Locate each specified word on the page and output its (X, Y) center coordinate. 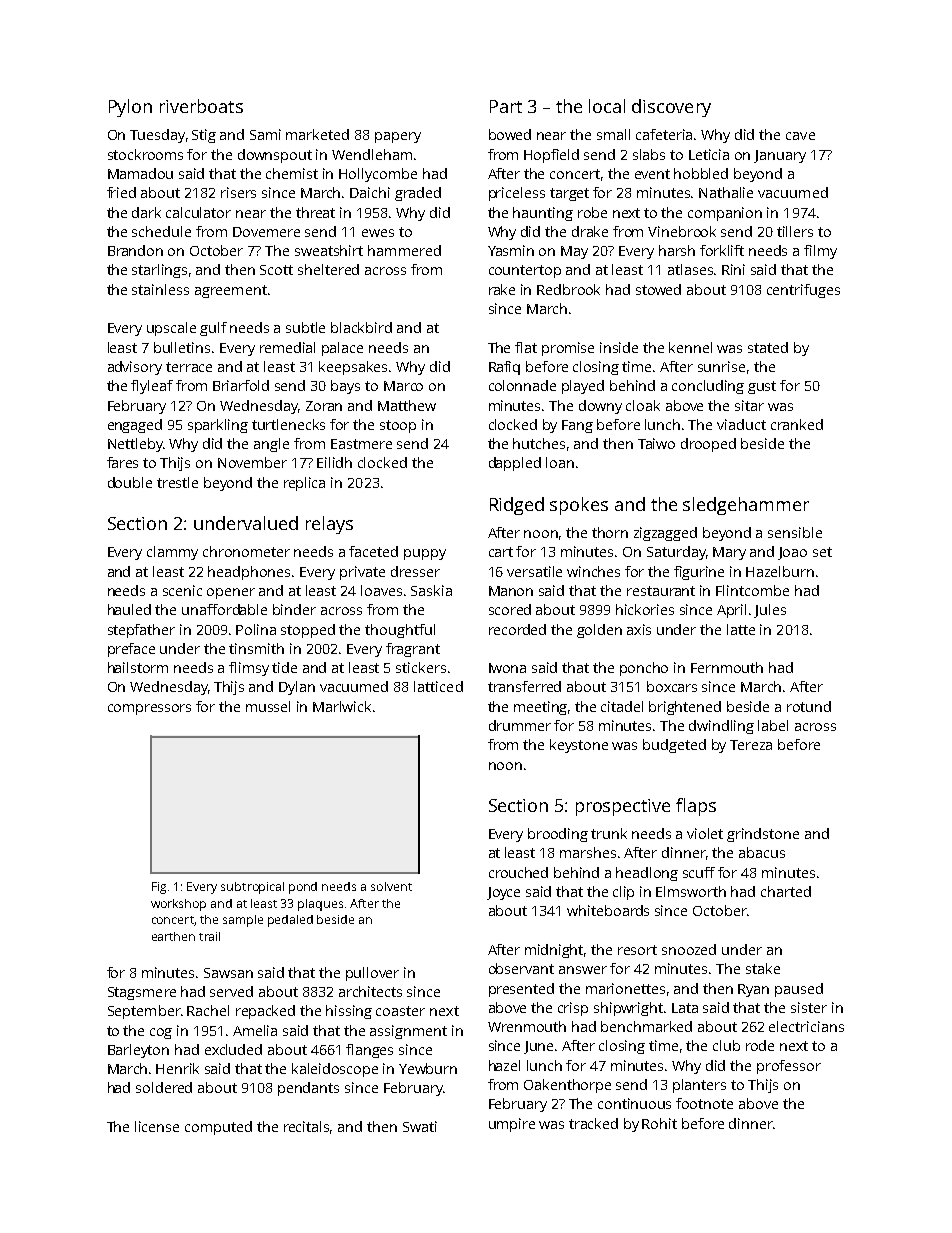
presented (521, 990)
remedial (287, 347)
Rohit (659, 1123)
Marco (403, 386)
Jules (770, 611)
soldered (164, 1087)
